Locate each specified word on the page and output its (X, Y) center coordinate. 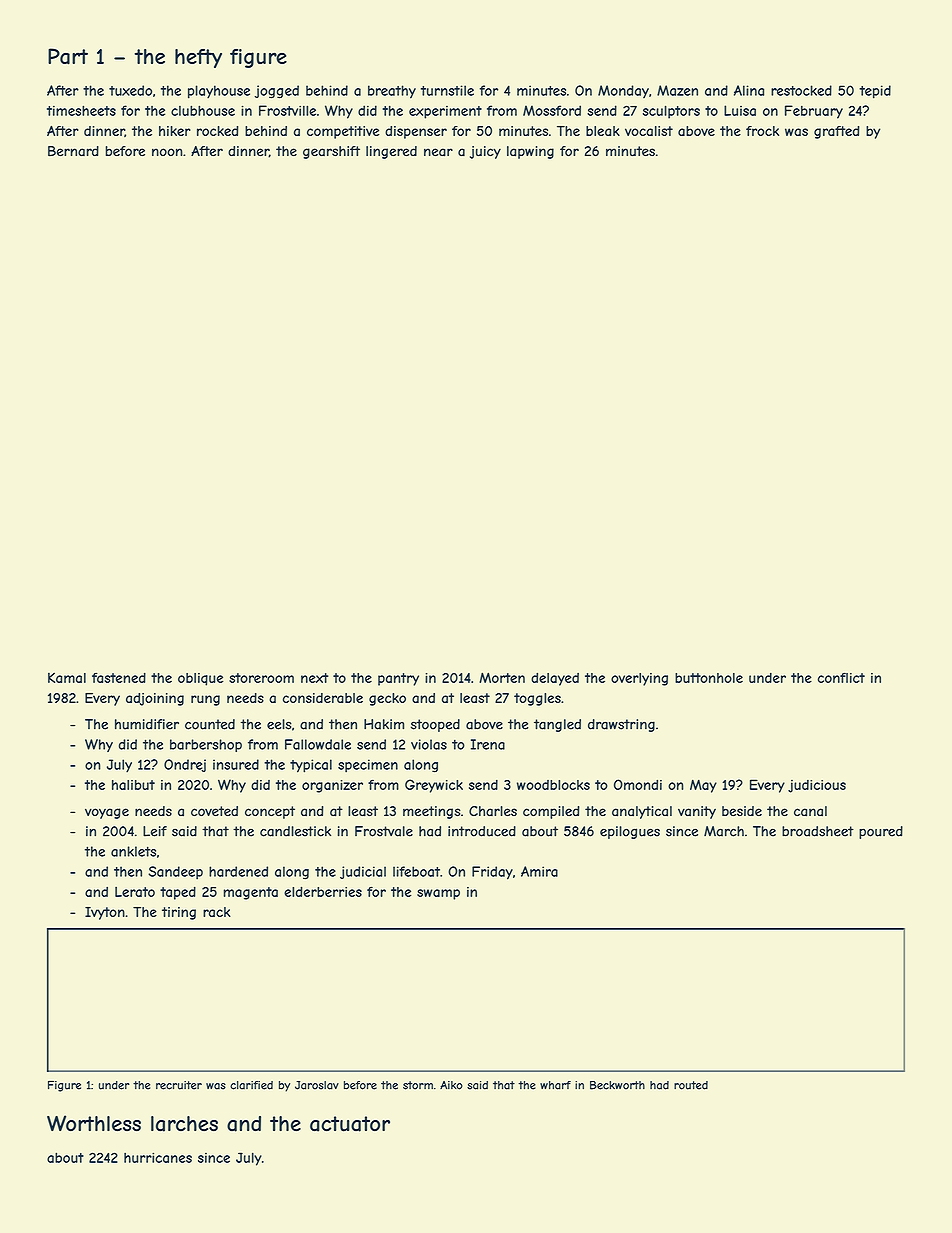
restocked (801, 90)
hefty (198, 58)
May (703, 786)
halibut (133, 785)
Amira (539, 871)
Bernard (73, 151)
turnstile (447, 90)
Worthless (94, 1123)
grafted (836, 132)
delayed (555, 679)
